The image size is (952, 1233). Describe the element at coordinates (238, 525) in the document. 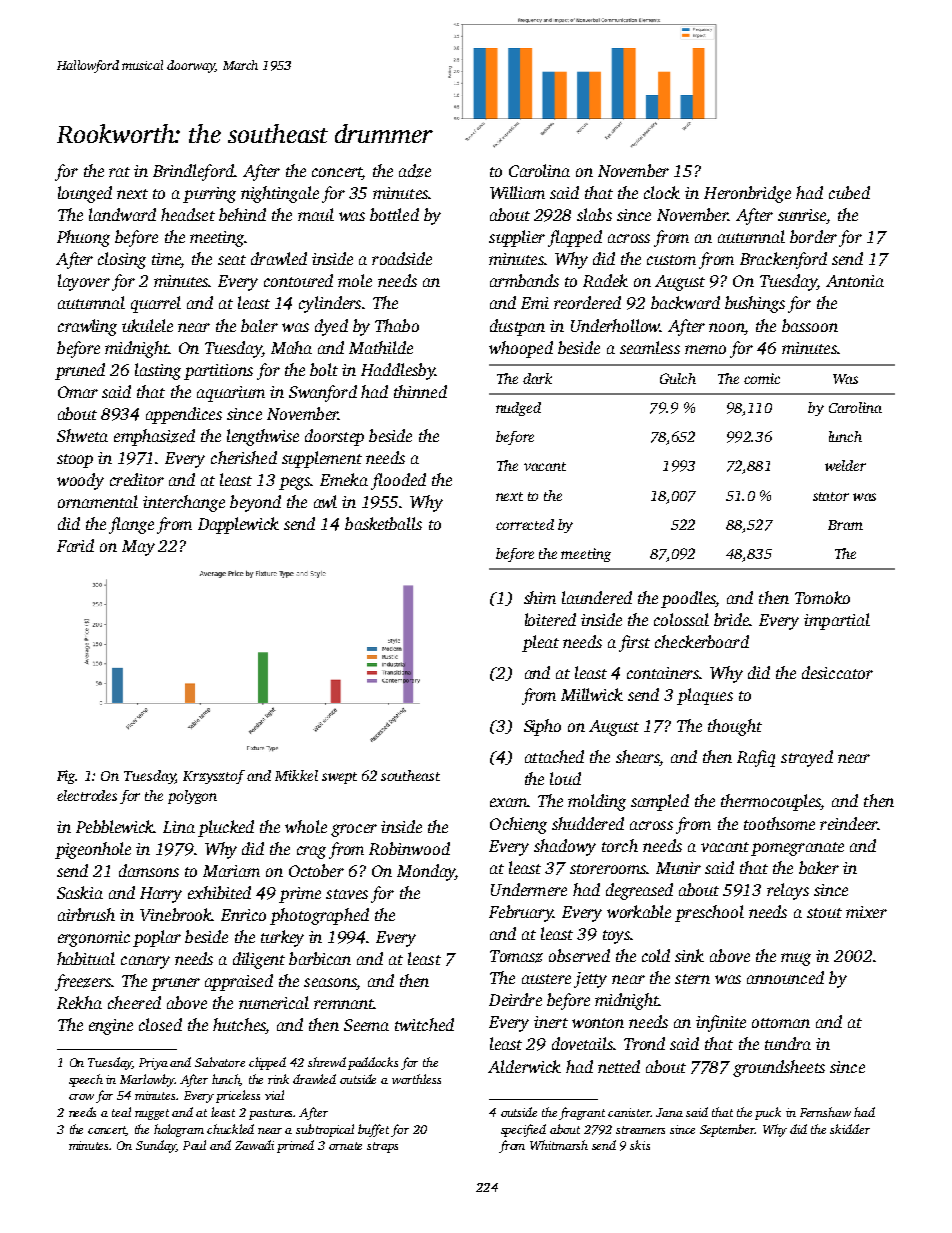

I see `Dapplewick` at that location.
